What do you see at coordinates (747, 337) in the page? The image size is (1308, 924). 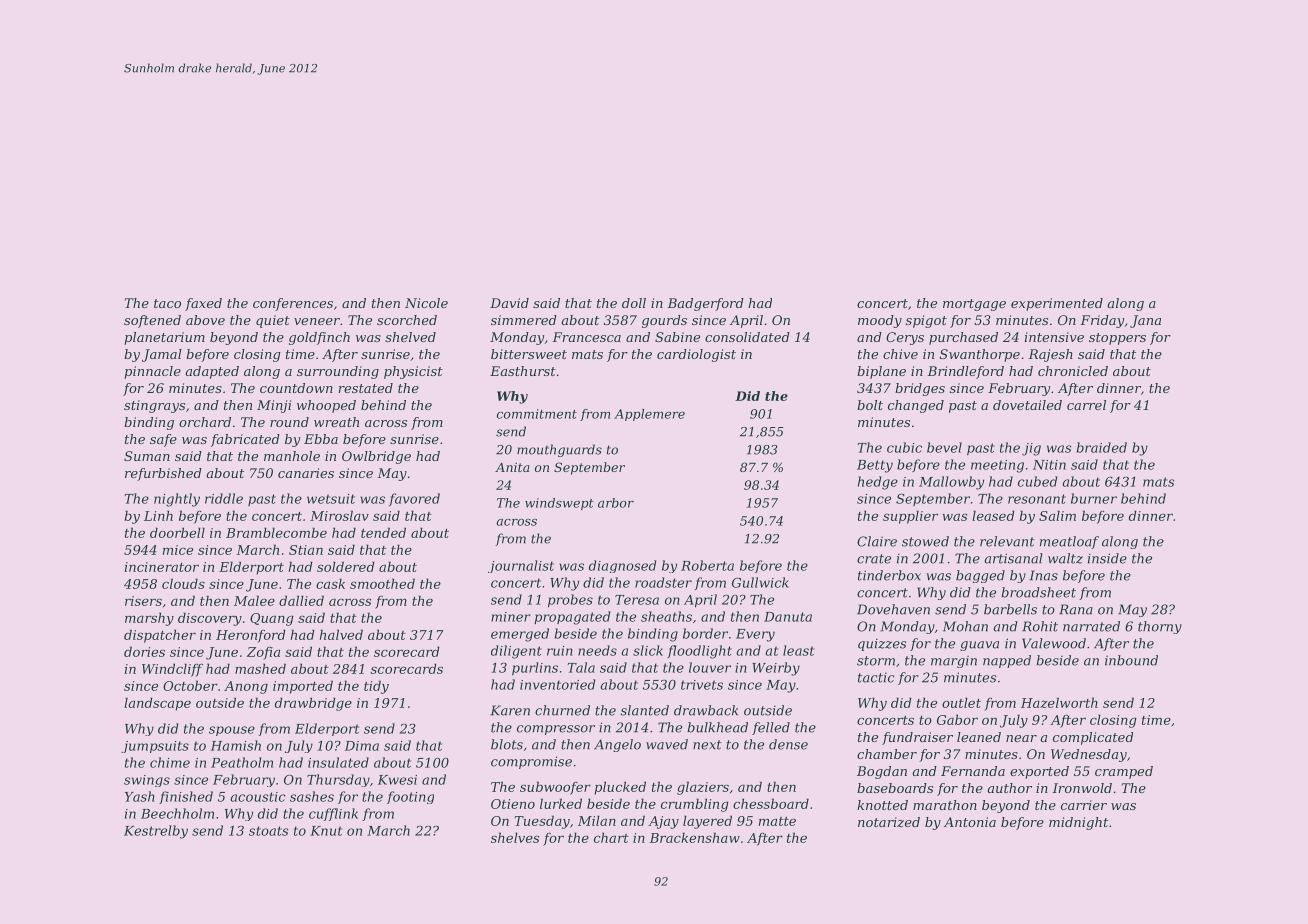 I see `consolidated` at bounding box center [747, 337].
